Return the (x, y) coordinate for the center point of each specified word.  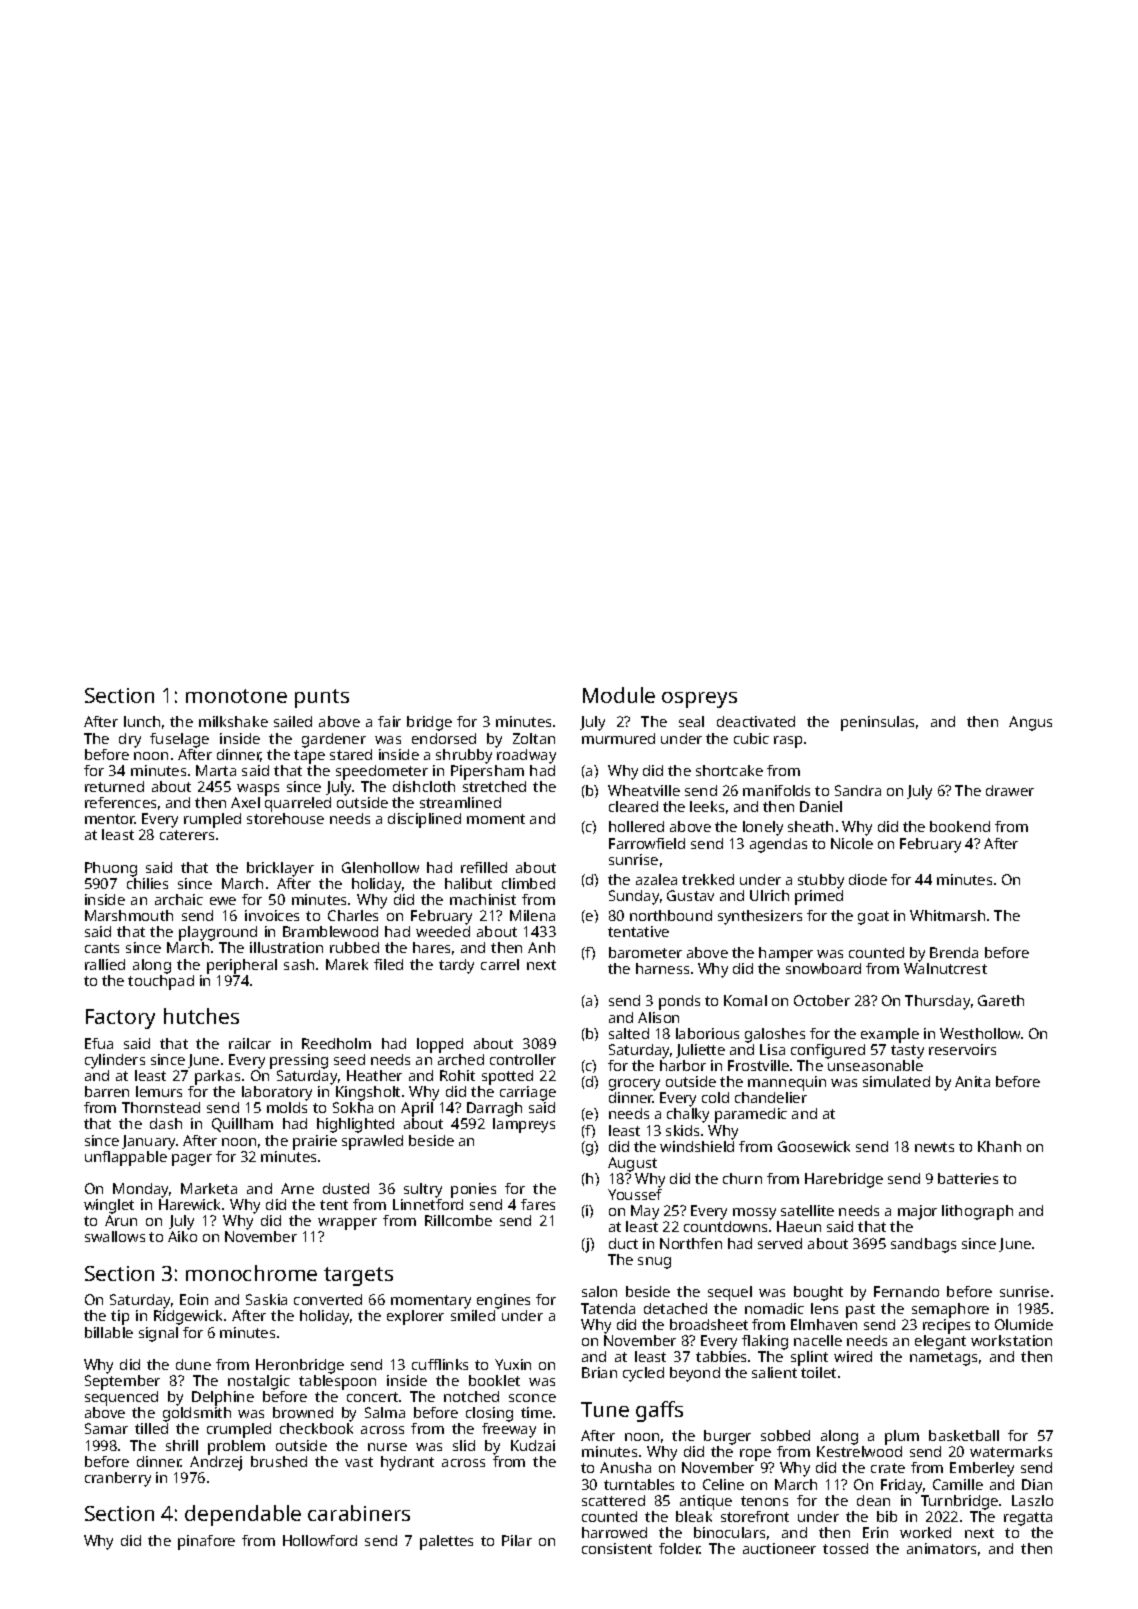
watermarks (1011, 1451)
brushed (279, 1461)
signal (158, 1334)
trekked (708, 879)
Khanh (999, 1146)
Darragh (494, 1109)
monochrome (251, 1273)
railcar (250, 1043)
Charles (353, 915)
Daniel (821, 806)
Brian (599, 1372)
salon (599, 1291)
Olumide (1024, 1324)
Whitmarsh (947, 915)
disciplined (424, 820)
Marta (216, 770)
